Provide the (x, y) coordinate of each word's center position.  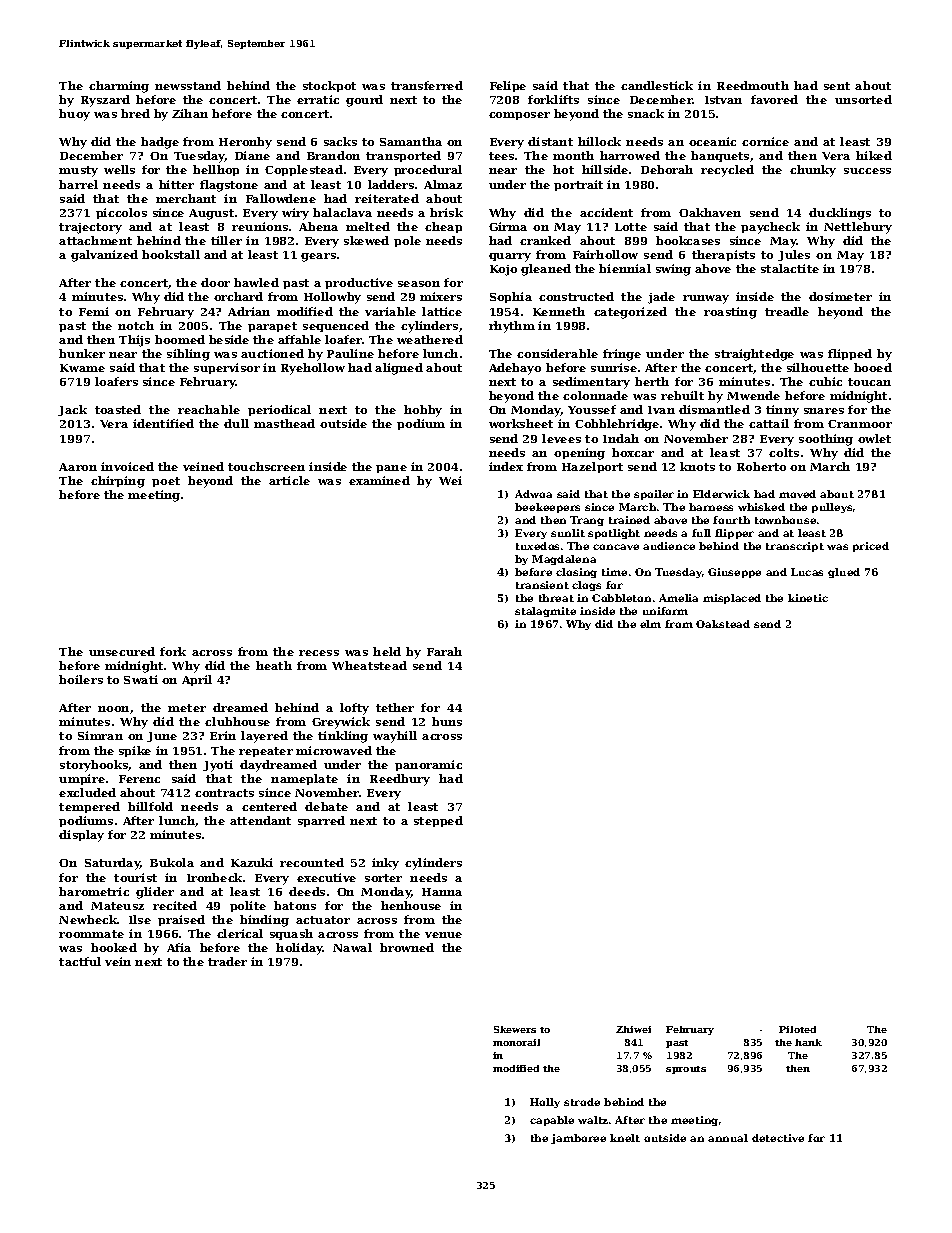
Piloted (797, 1029)
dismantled (714, 409)
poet (166, 482)
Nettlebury (858, 228)
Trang (587, 521)
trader (227, 961)
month (573, 155)
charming (119, 87)
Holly (545, 1103)
